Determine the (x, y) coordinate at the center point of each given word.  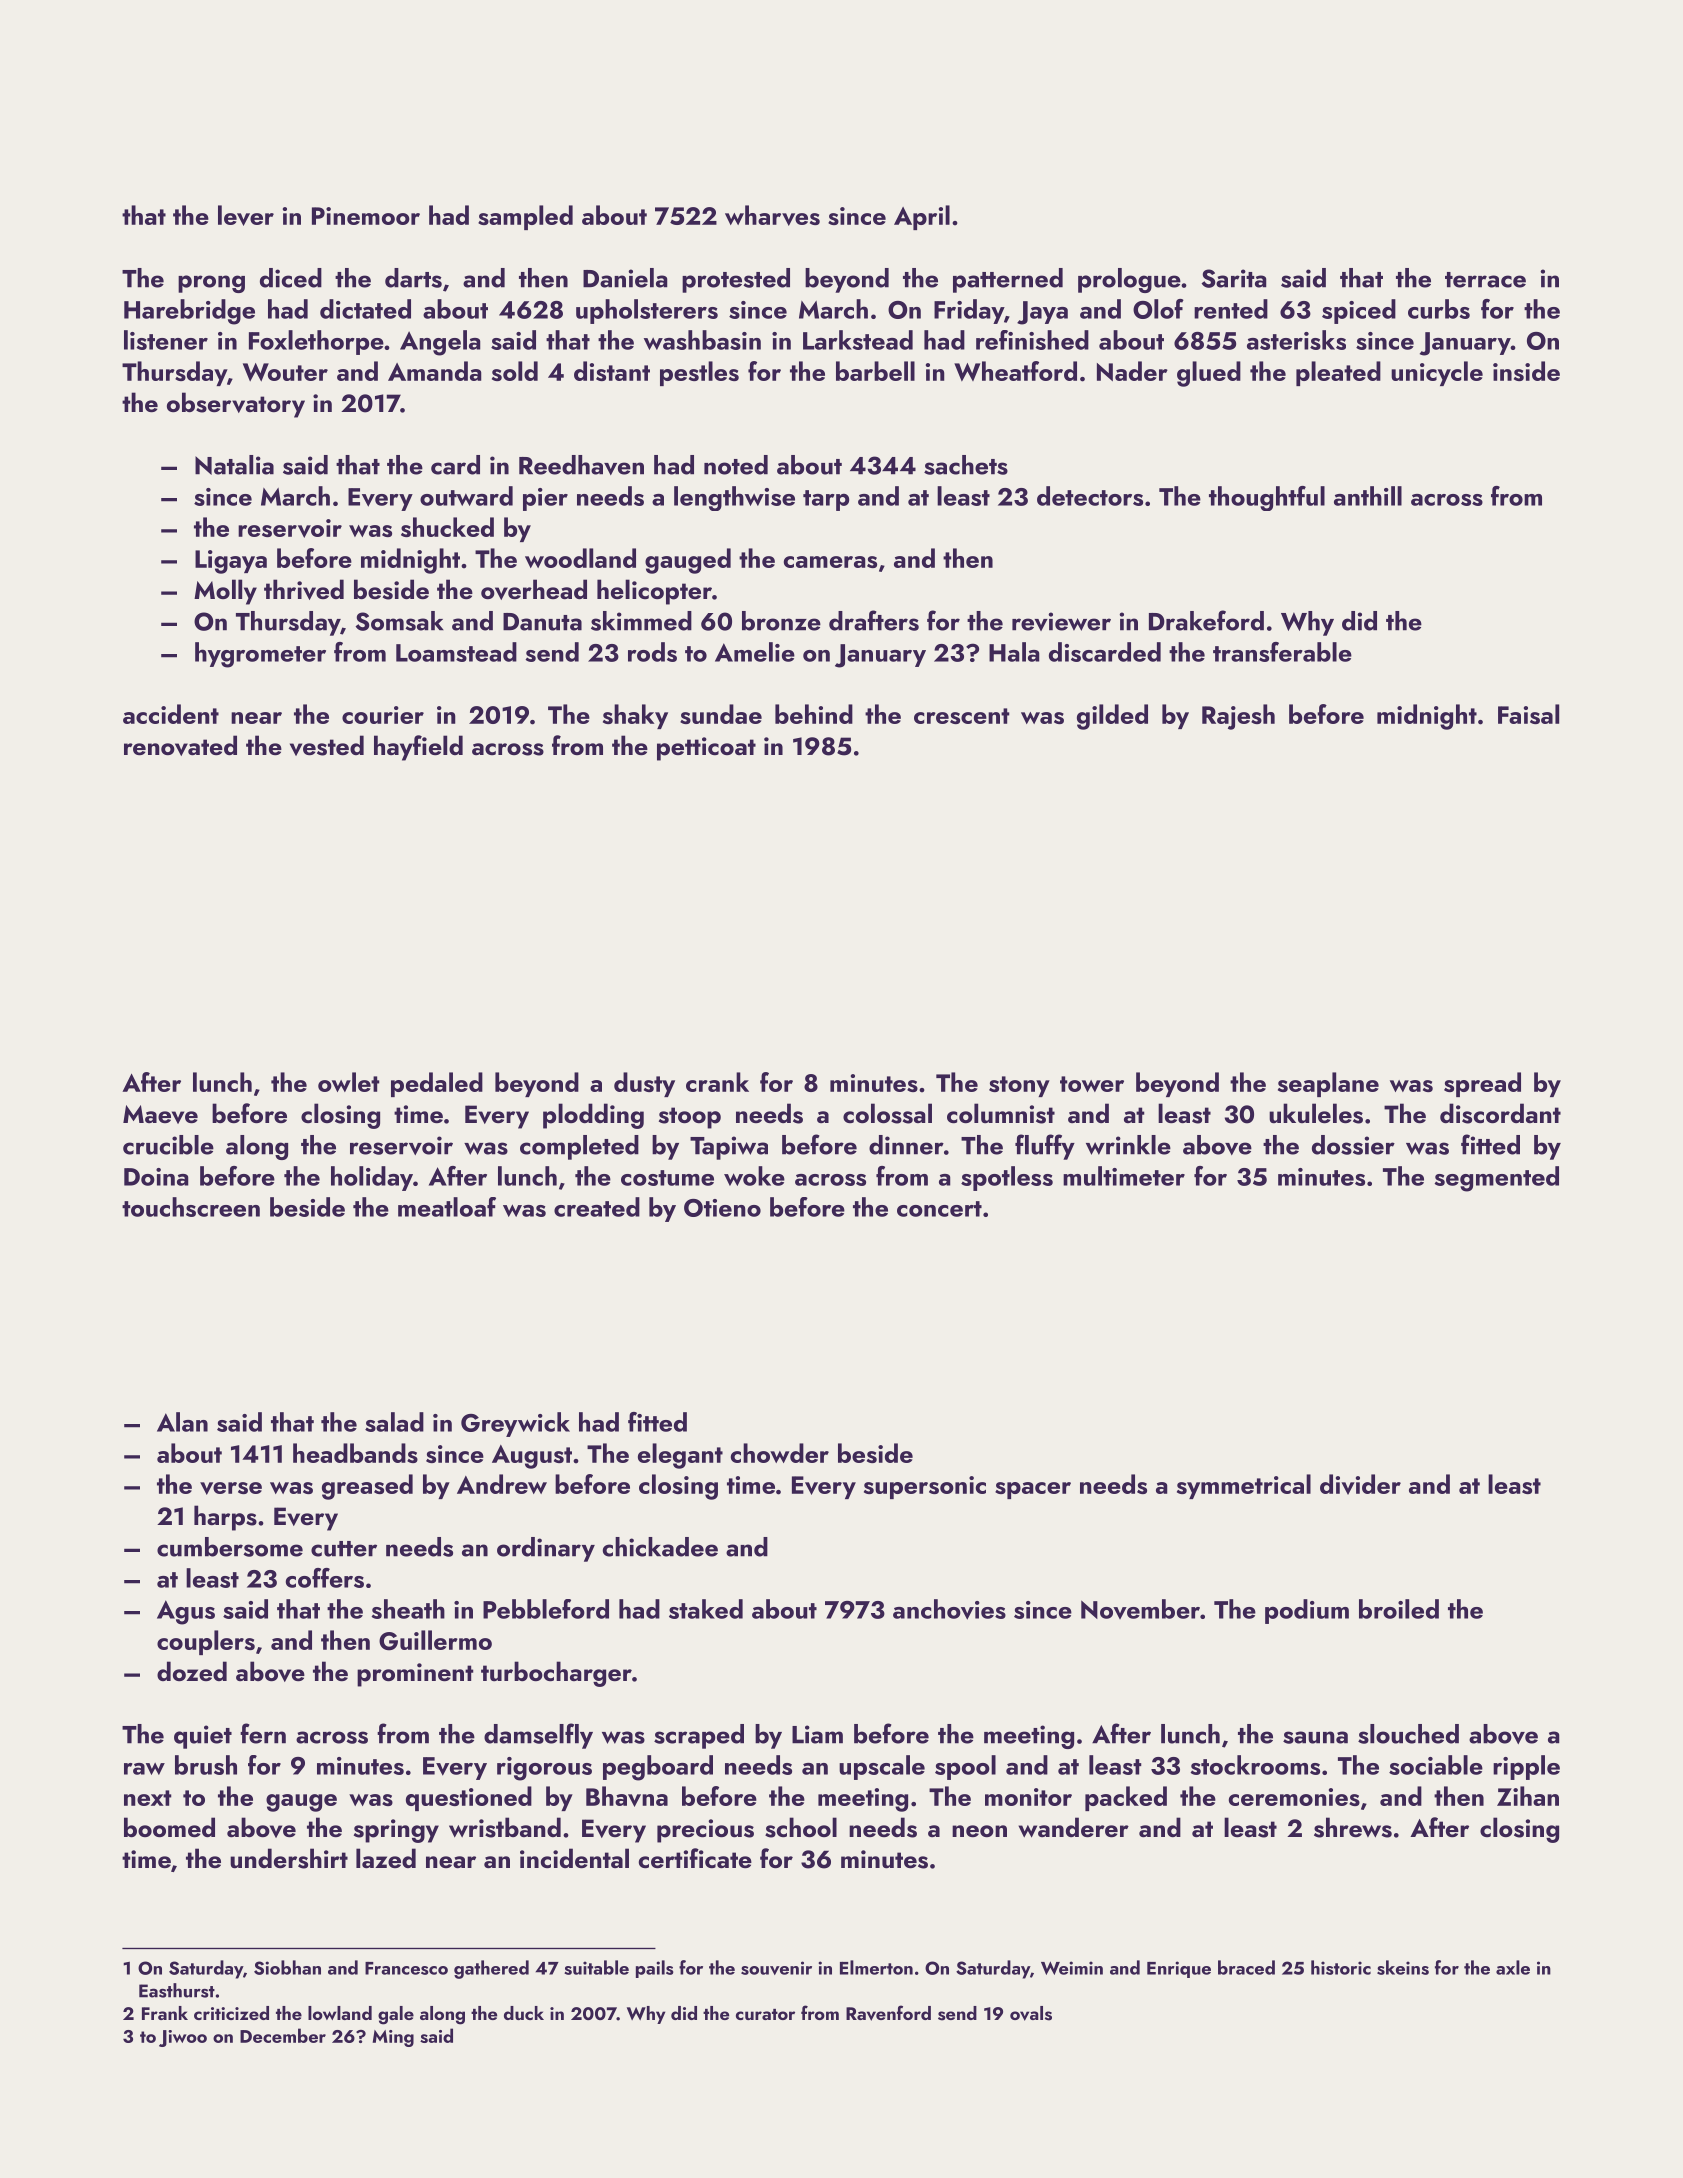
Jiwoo (183, 2038)
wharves (772, 215)
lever (246, 215)
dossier (1353, 1145)
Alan (182, 1422)
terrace (1485, 280)
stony (1019, 1086)
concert (939, 1209)
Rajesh (1238, 717)
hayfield (418, 748)
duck (524, 2013)
